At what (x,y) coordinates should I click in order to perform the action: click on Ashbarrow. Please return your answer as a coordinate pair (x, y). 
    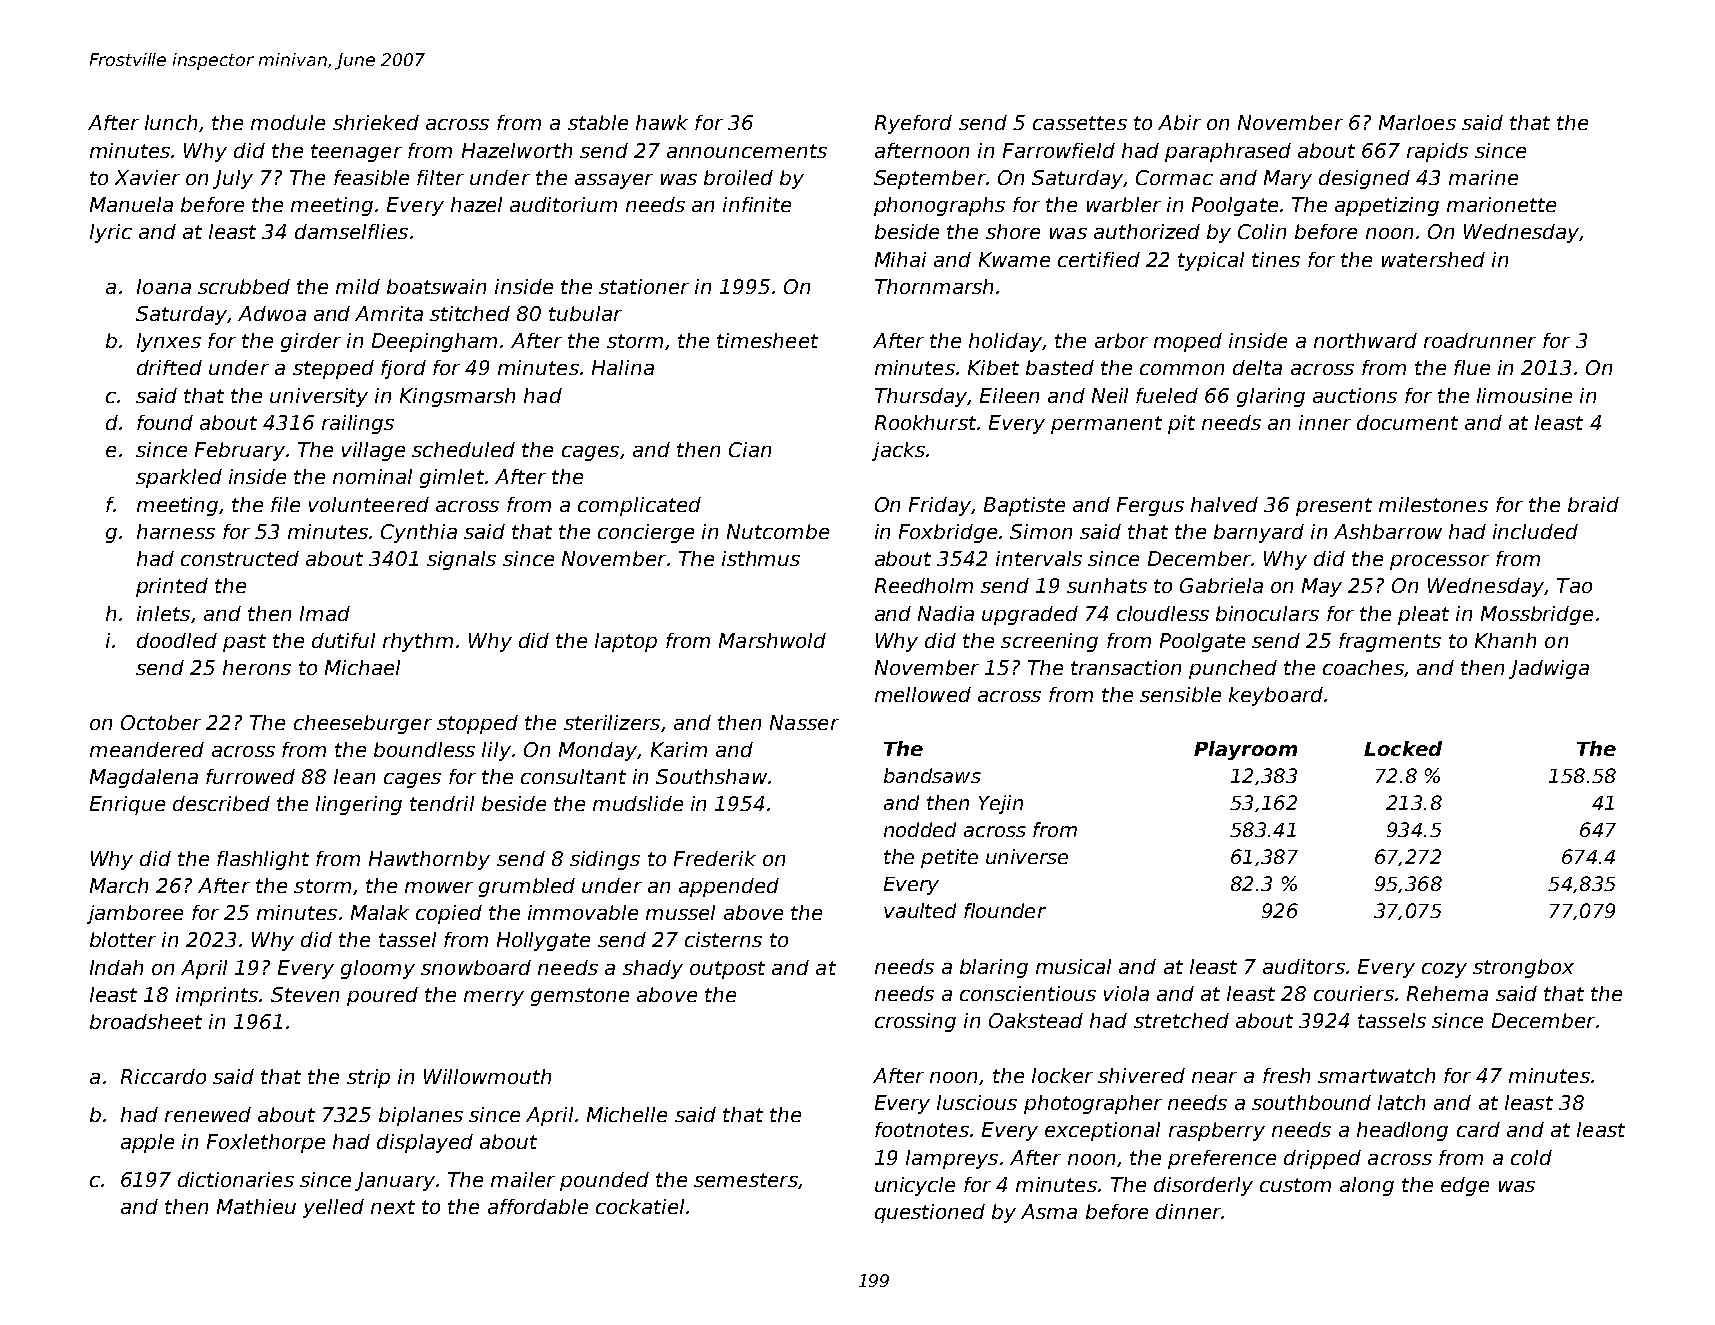
    Looking at the image, I should click on (1388, 531).
